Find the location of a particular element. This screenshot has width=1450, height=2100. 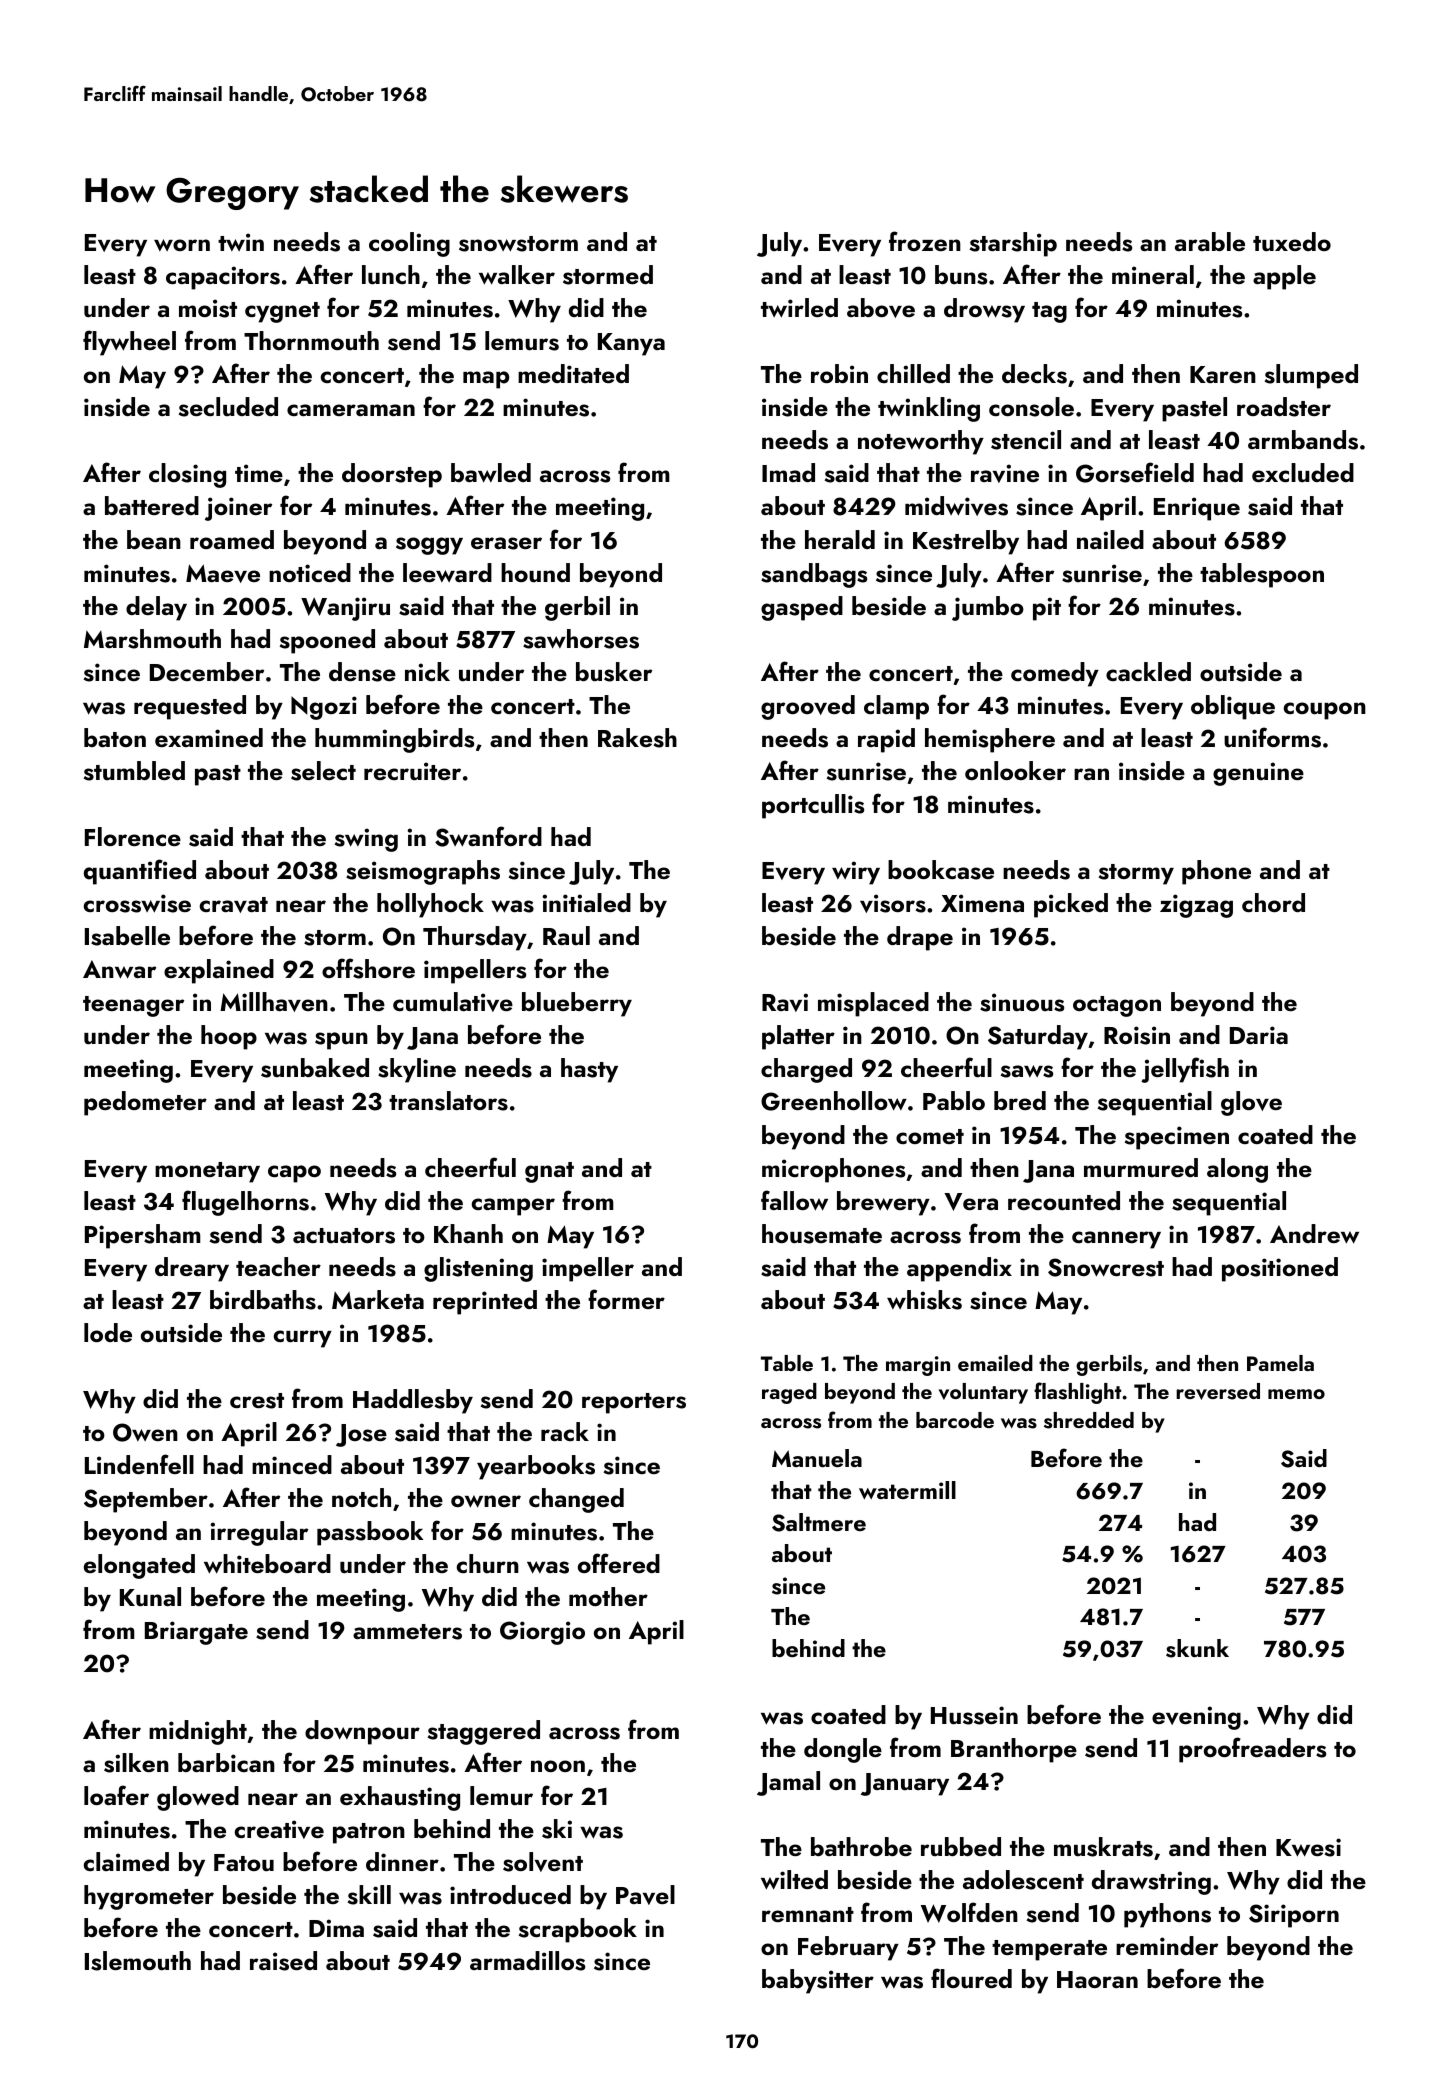

frozen is located at coordinates (925, 241).
